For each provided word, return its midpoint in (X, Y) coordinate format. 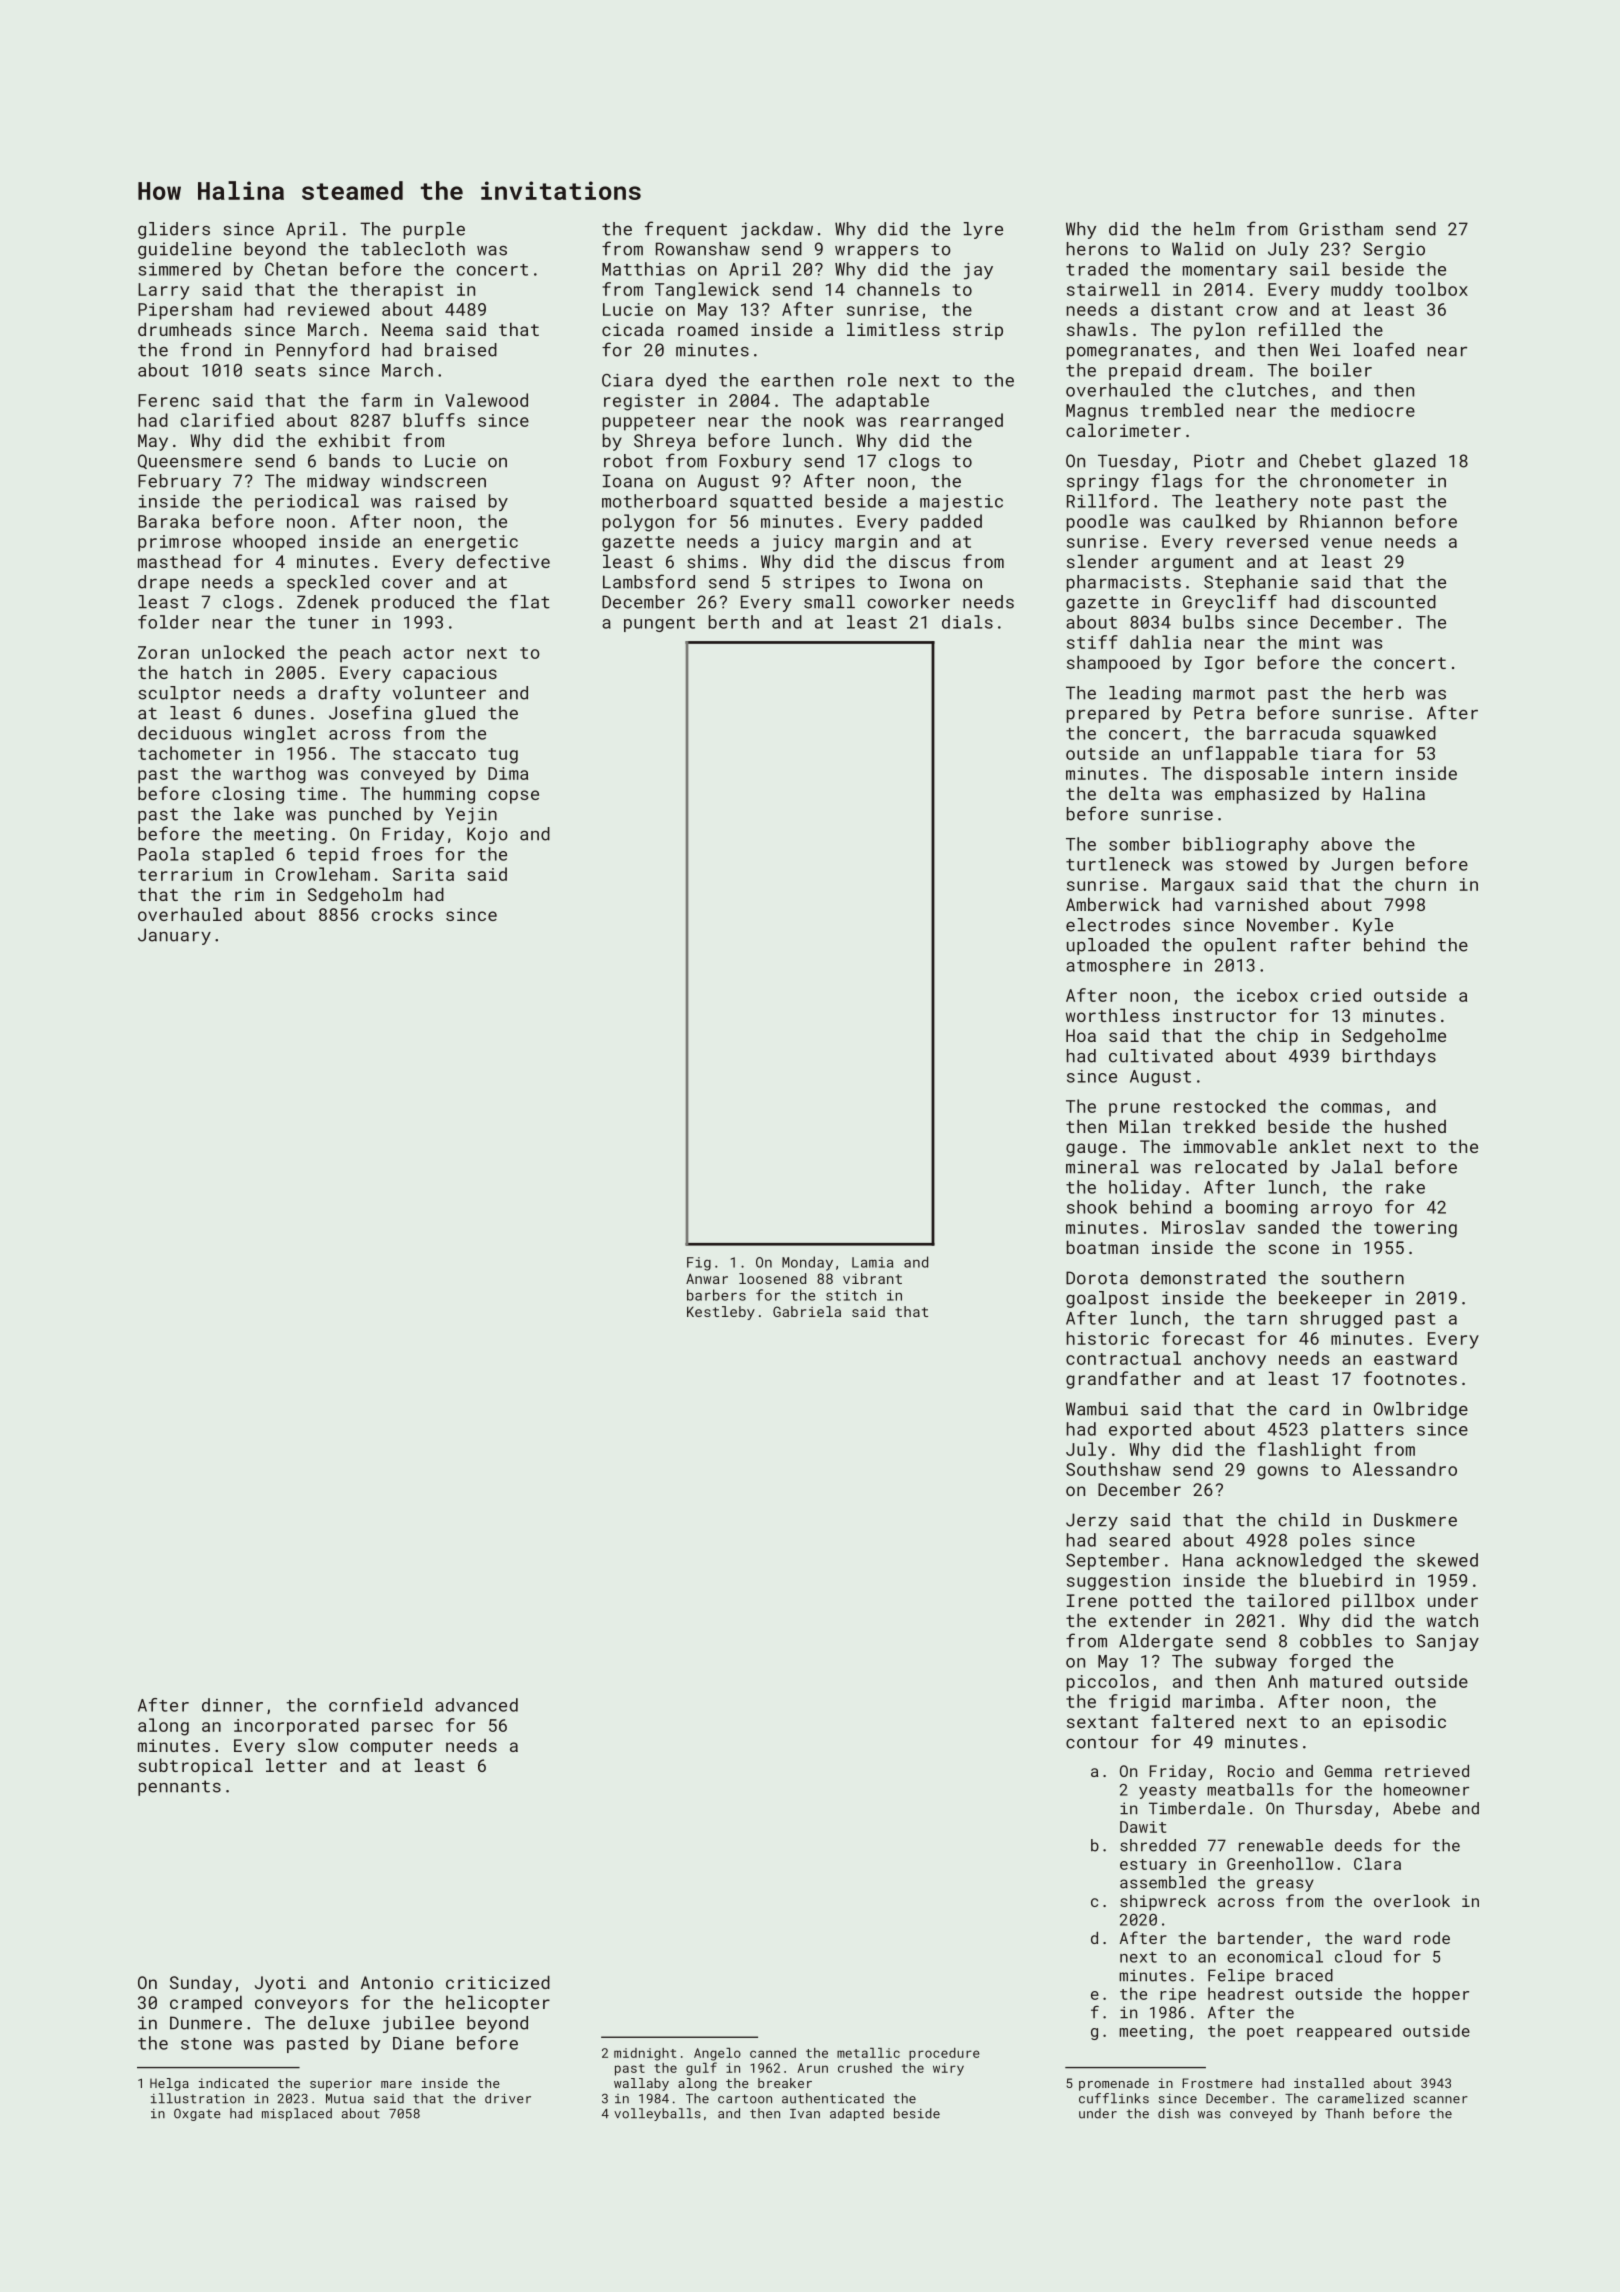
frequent (686, 230)
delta (1134, 793)
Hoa (1081, 1035)
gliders (174, 230)
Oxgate (197, 2114)
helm (1214, 229)
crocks (402, 914)
